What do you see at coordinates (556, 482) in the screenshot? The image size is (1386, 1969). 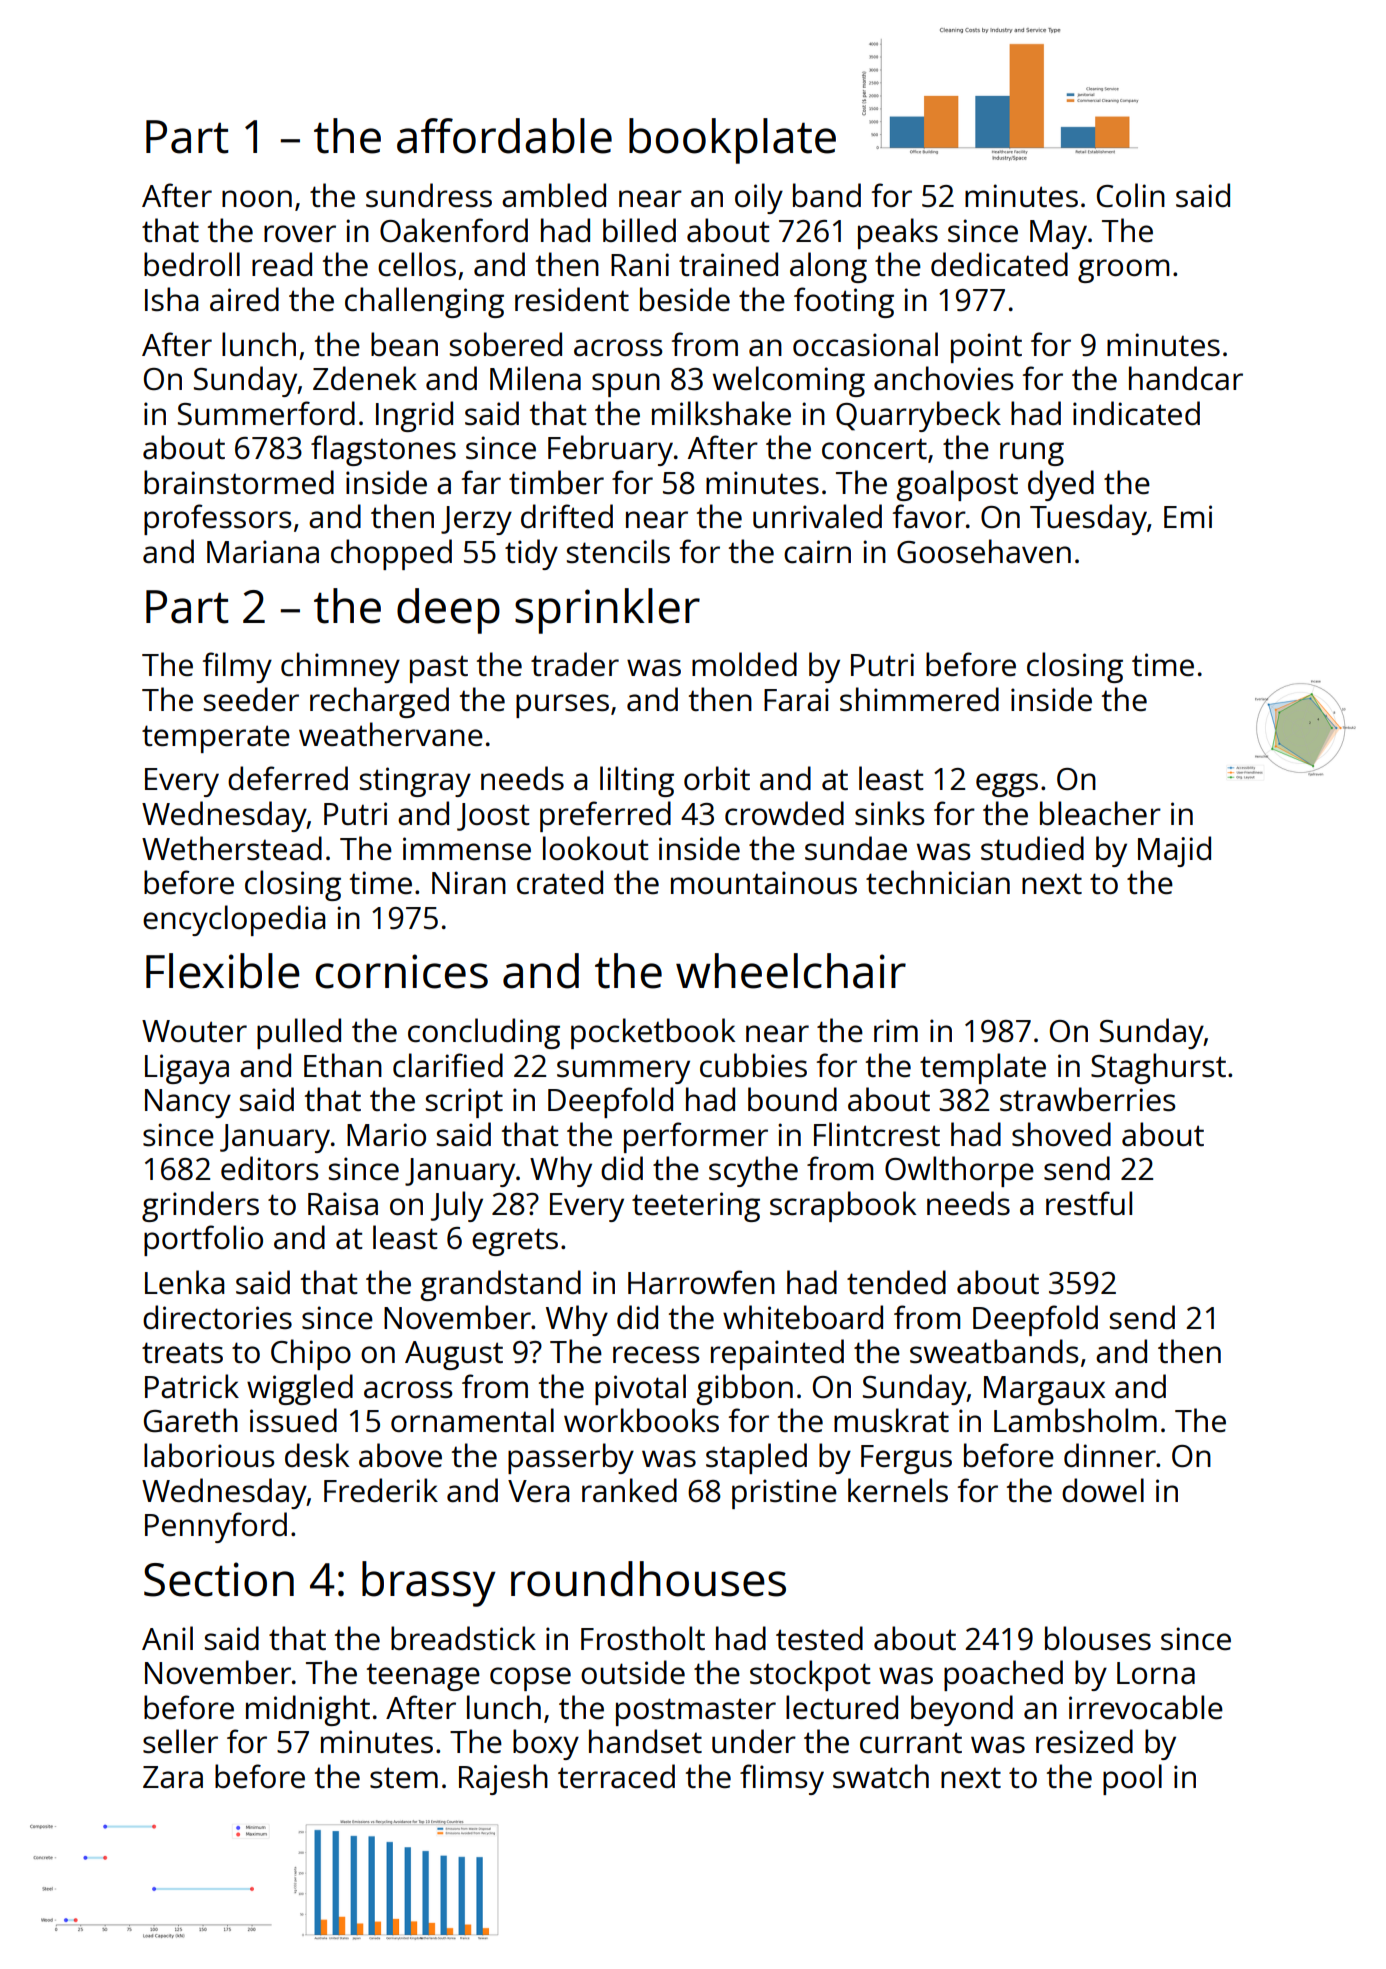 I see `timber` at bounding box center [556, 482].
